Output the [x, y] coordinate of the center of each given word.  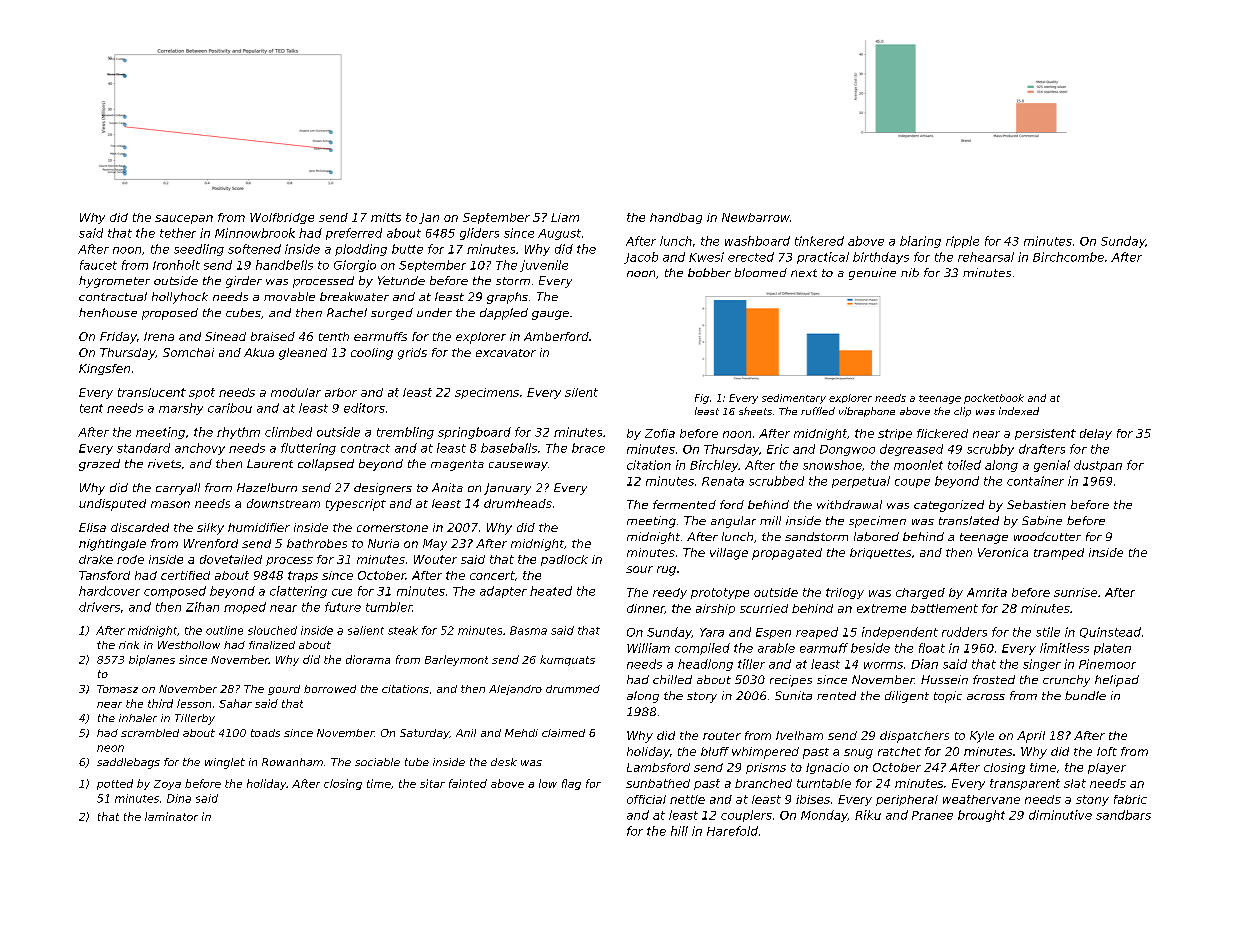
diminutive [1060, 815]
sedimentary [794, 399]
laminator [171, 816]
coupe [912, 483]
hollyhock [180, 298]
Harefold [732, 831]
